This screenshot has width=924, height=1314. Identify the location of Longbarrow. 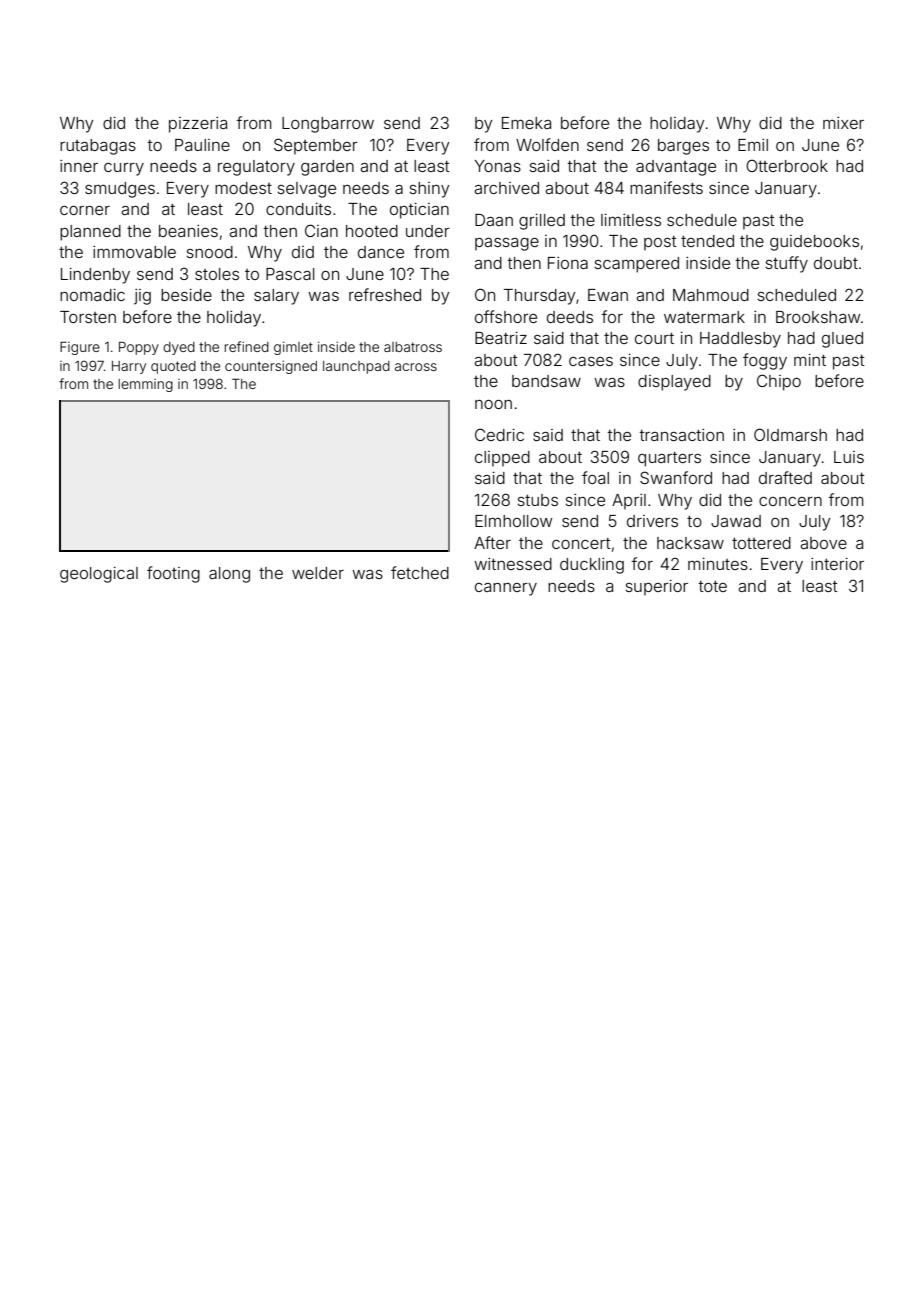
(328, 125).
